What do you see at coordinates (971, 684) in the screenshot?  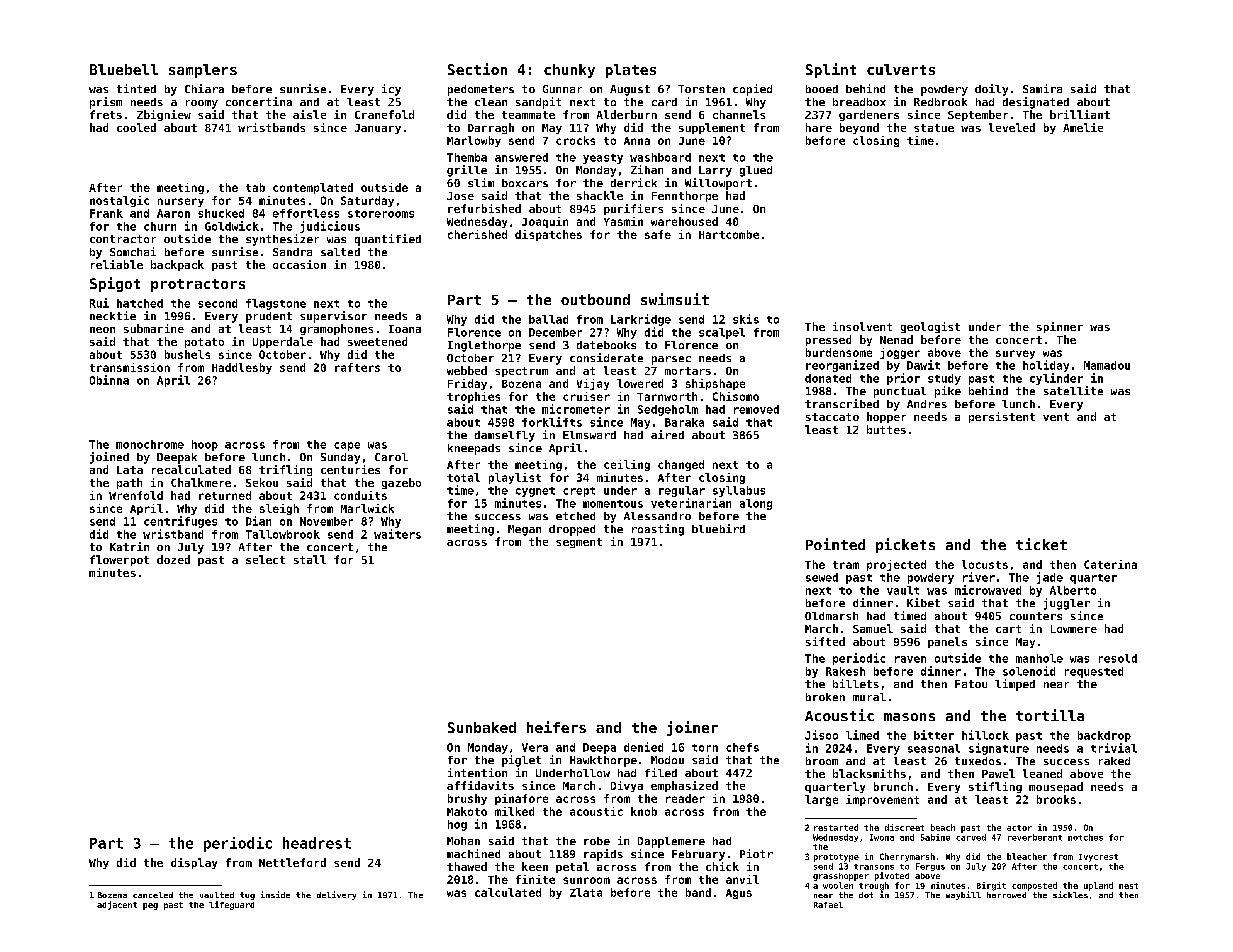 I see `Fatou` at bounding box center [971, 684].
